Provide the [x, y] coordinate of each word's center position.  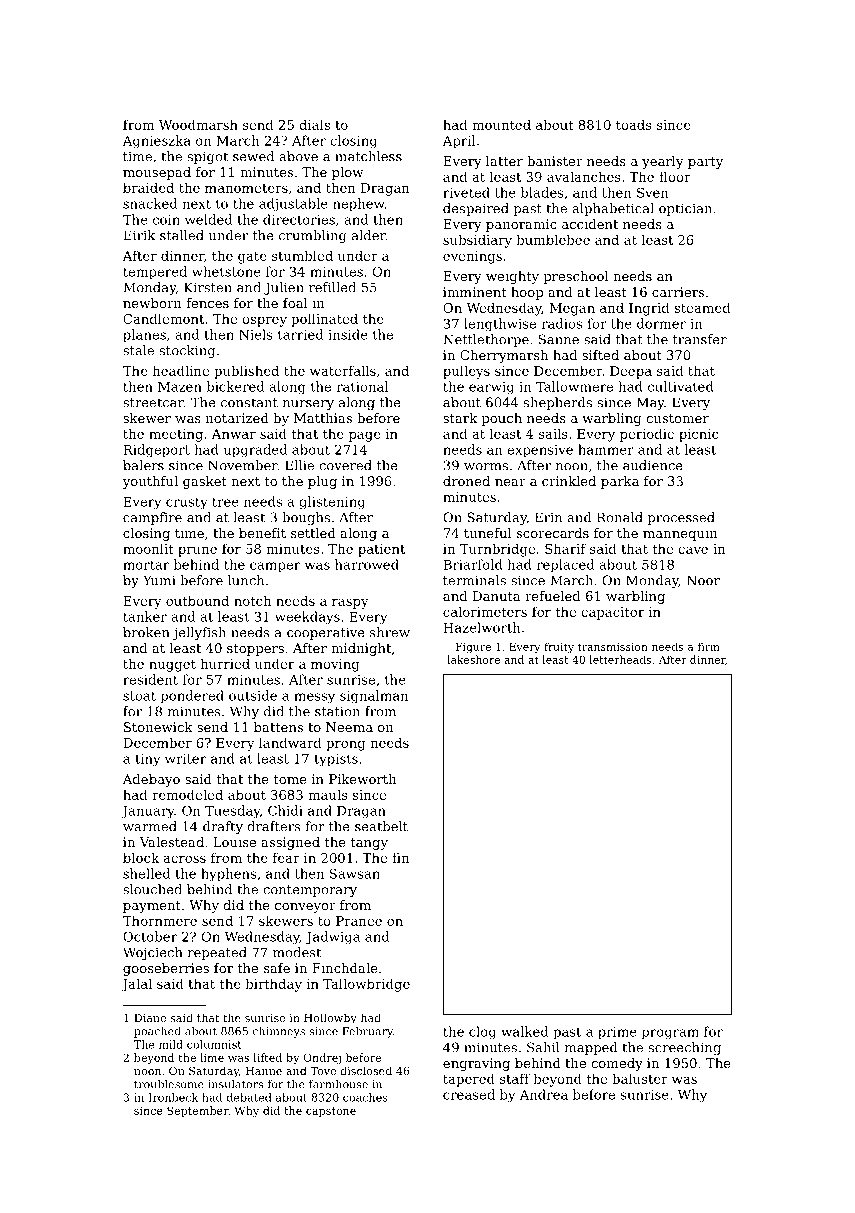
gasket [205, 482]
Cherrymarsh [504, 356]
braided [148, 187]
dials [314, 124]
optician [685, 209]
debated [249, 1097]
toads [634, 124]
